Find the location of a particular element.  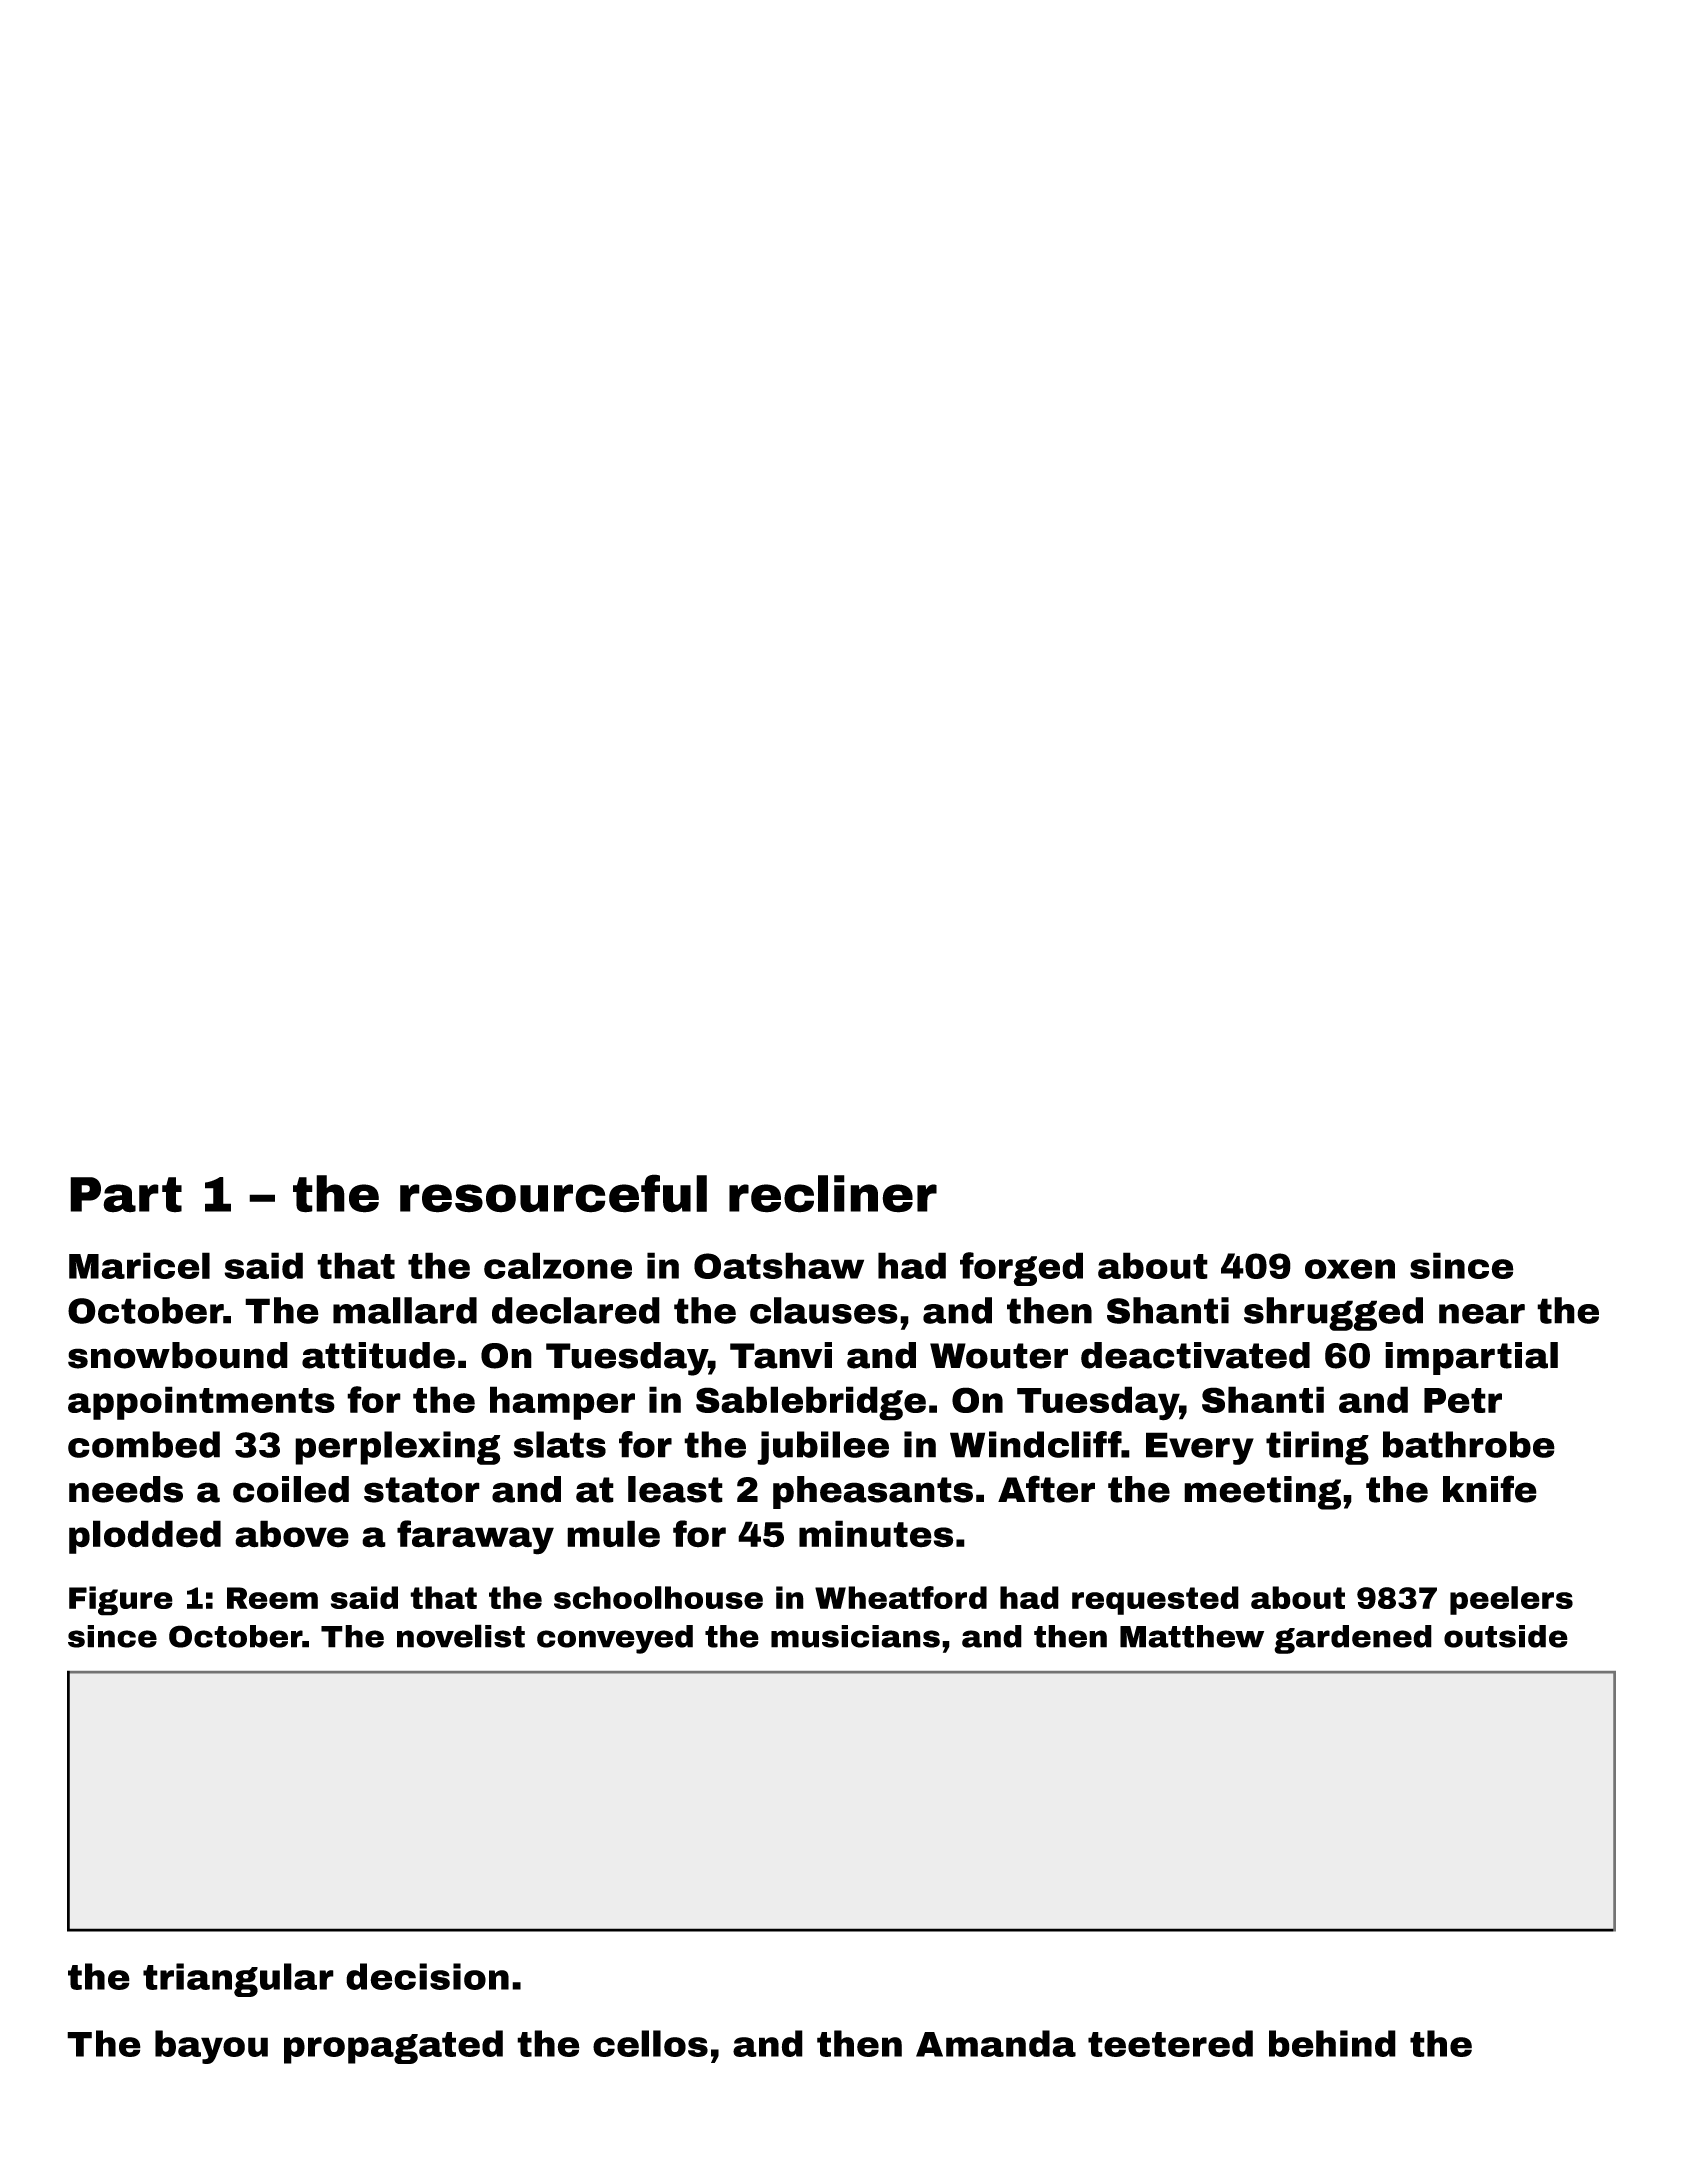

teetered is located at coordinates (1170, 2043).
